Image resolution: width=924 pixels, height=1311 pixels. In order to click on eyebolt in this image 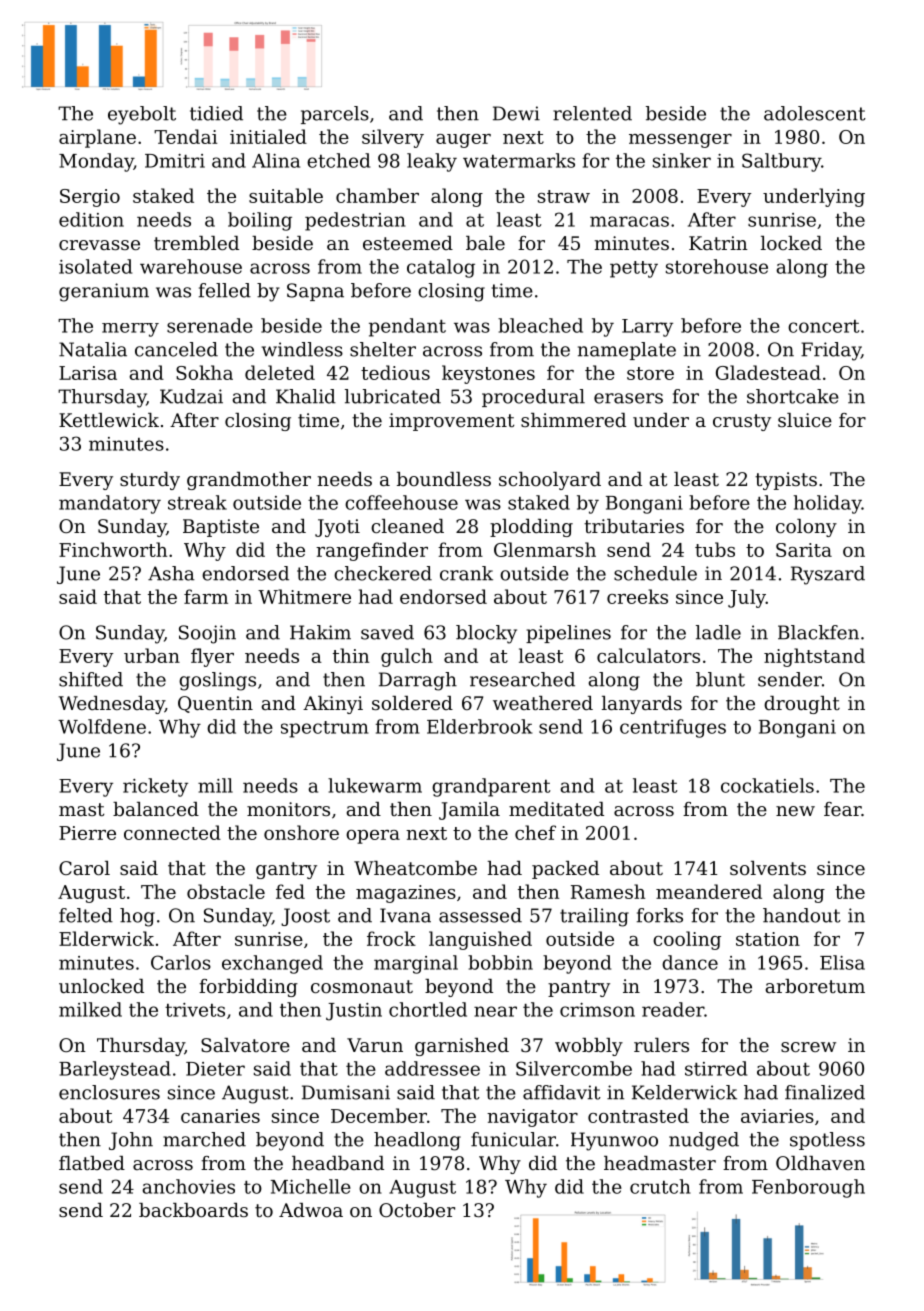, I will do `click(142, 115)`.
